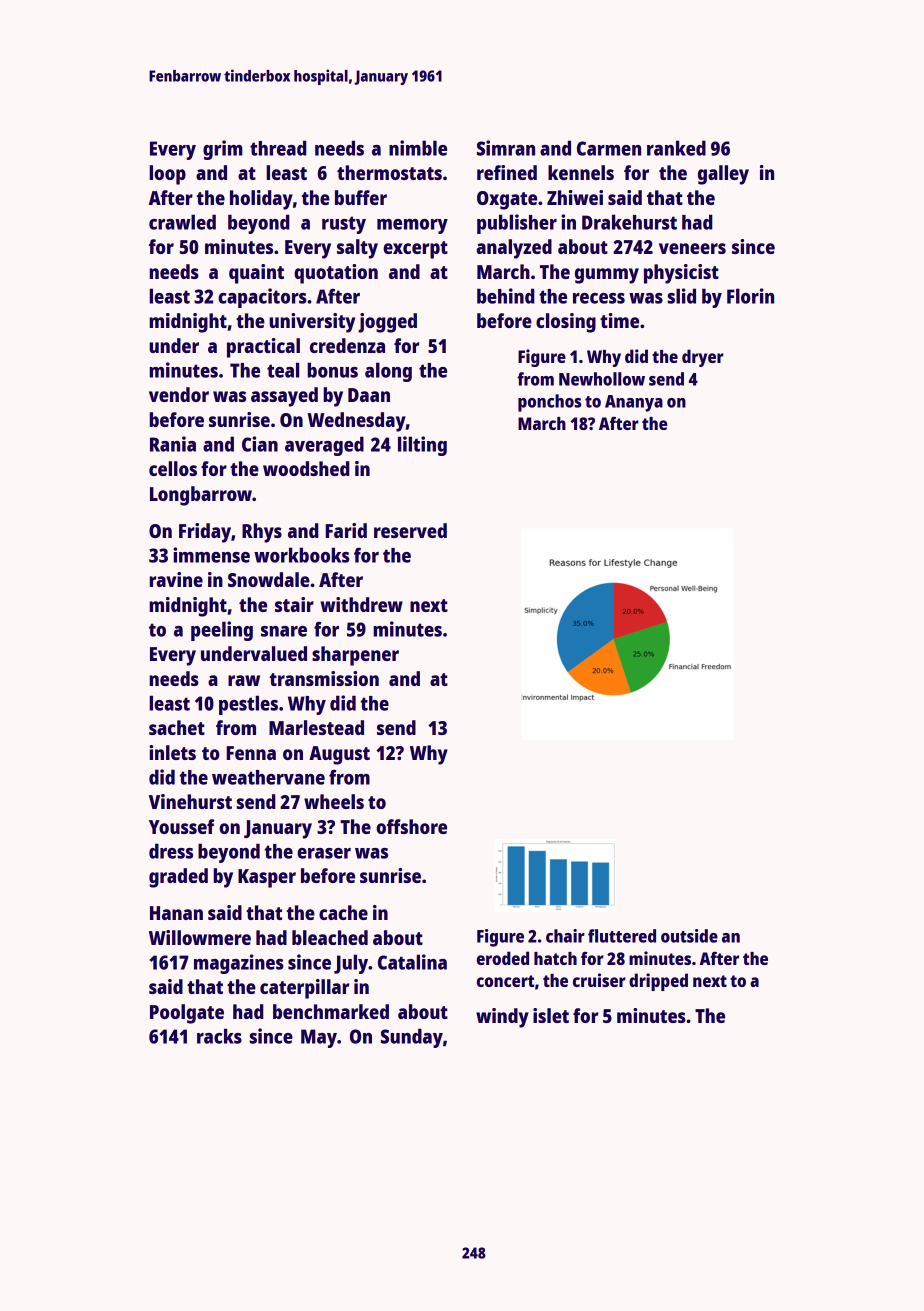 This page has width=924, height=1311. What do you see at coordinates (689, 936) in the page?
I see `outside` at bounding box center [689, 936].
